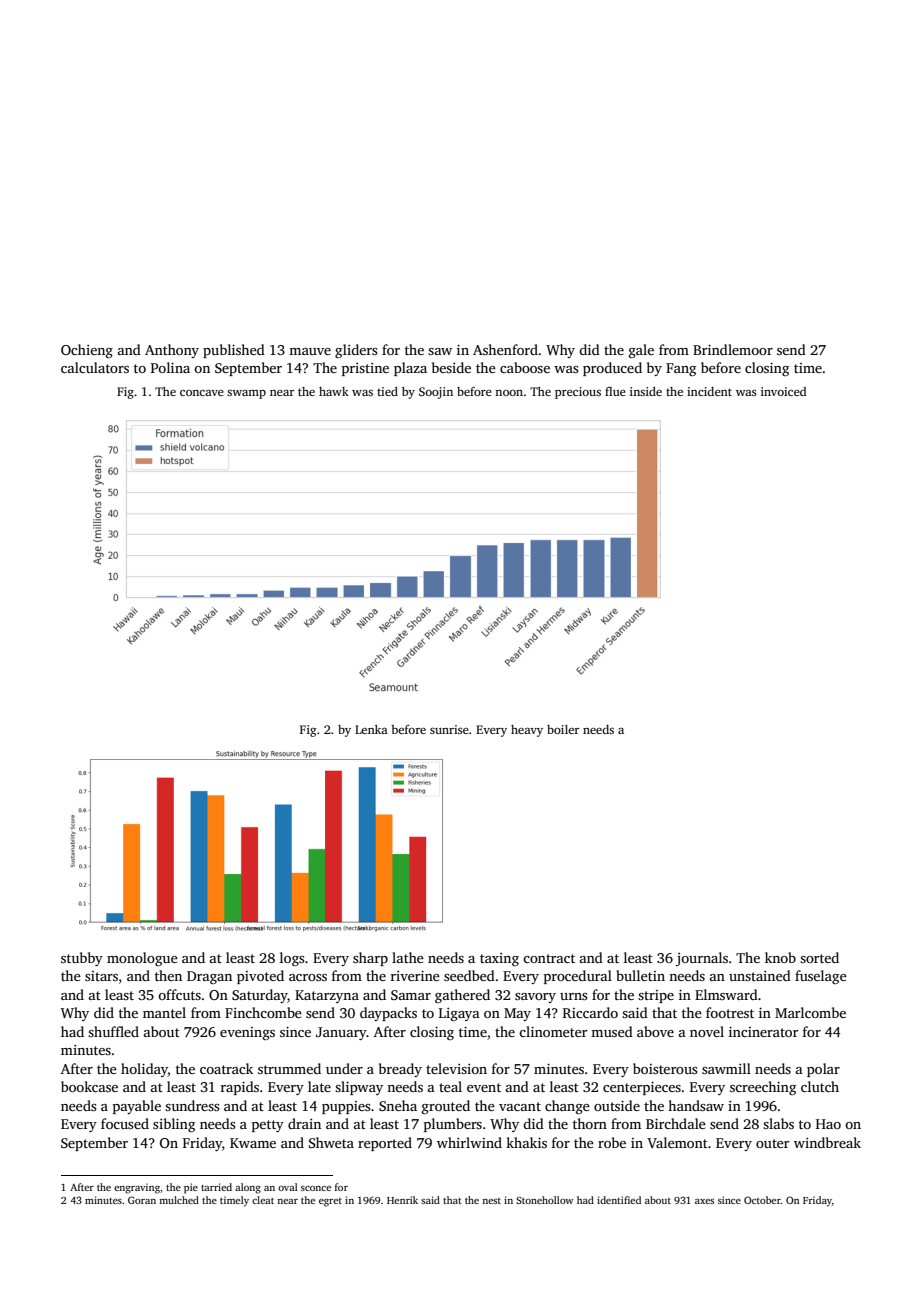 The image size is (924, 1308). Describe the element at coordinates (784, 391) in the image. I see `invoiced` at that location.
